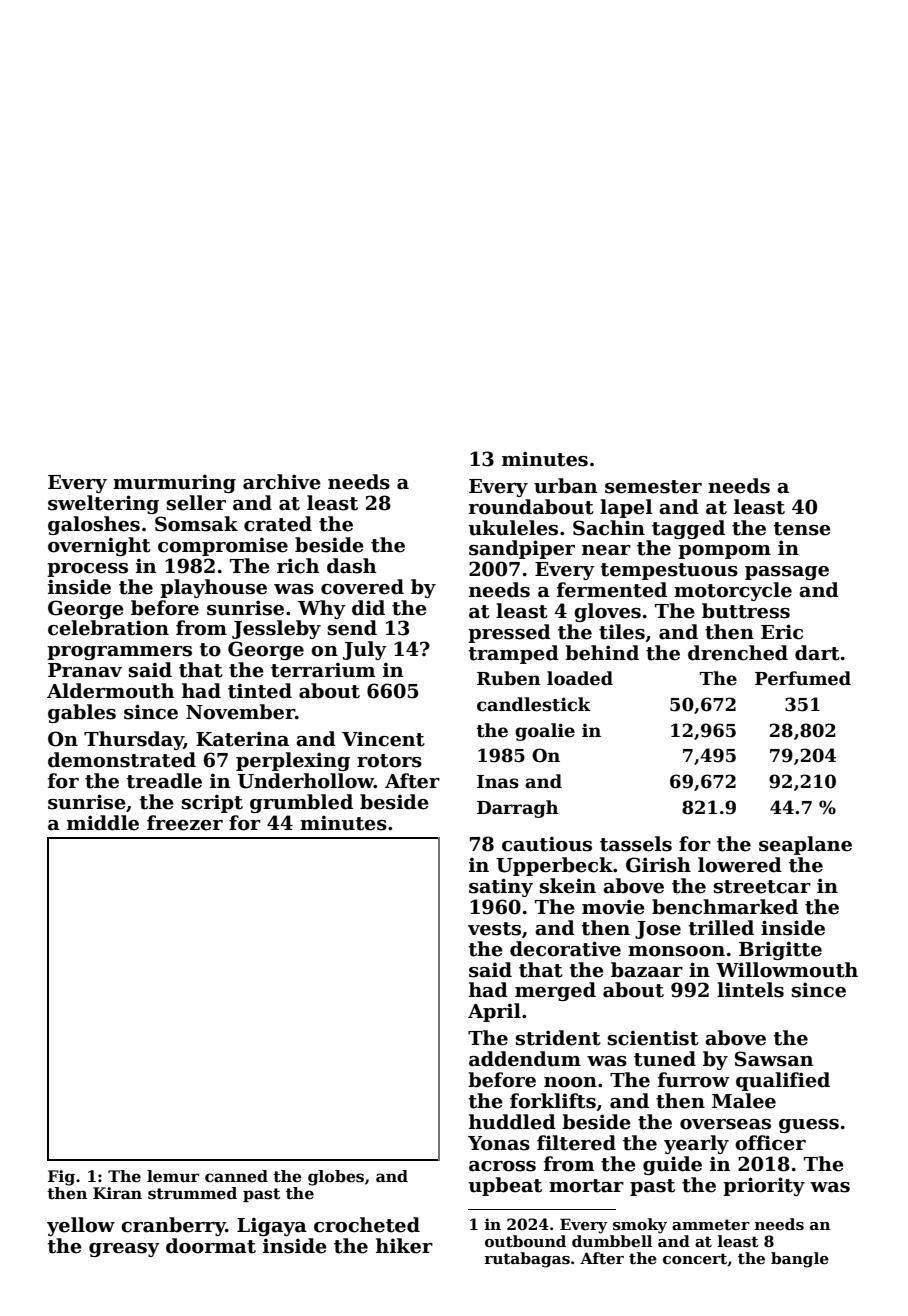 This screenshot has height=1316, width=908. What do you see at coordinates (738, 653) in the screenshot?
I see `drenched` at bounding box center [738, 653].
